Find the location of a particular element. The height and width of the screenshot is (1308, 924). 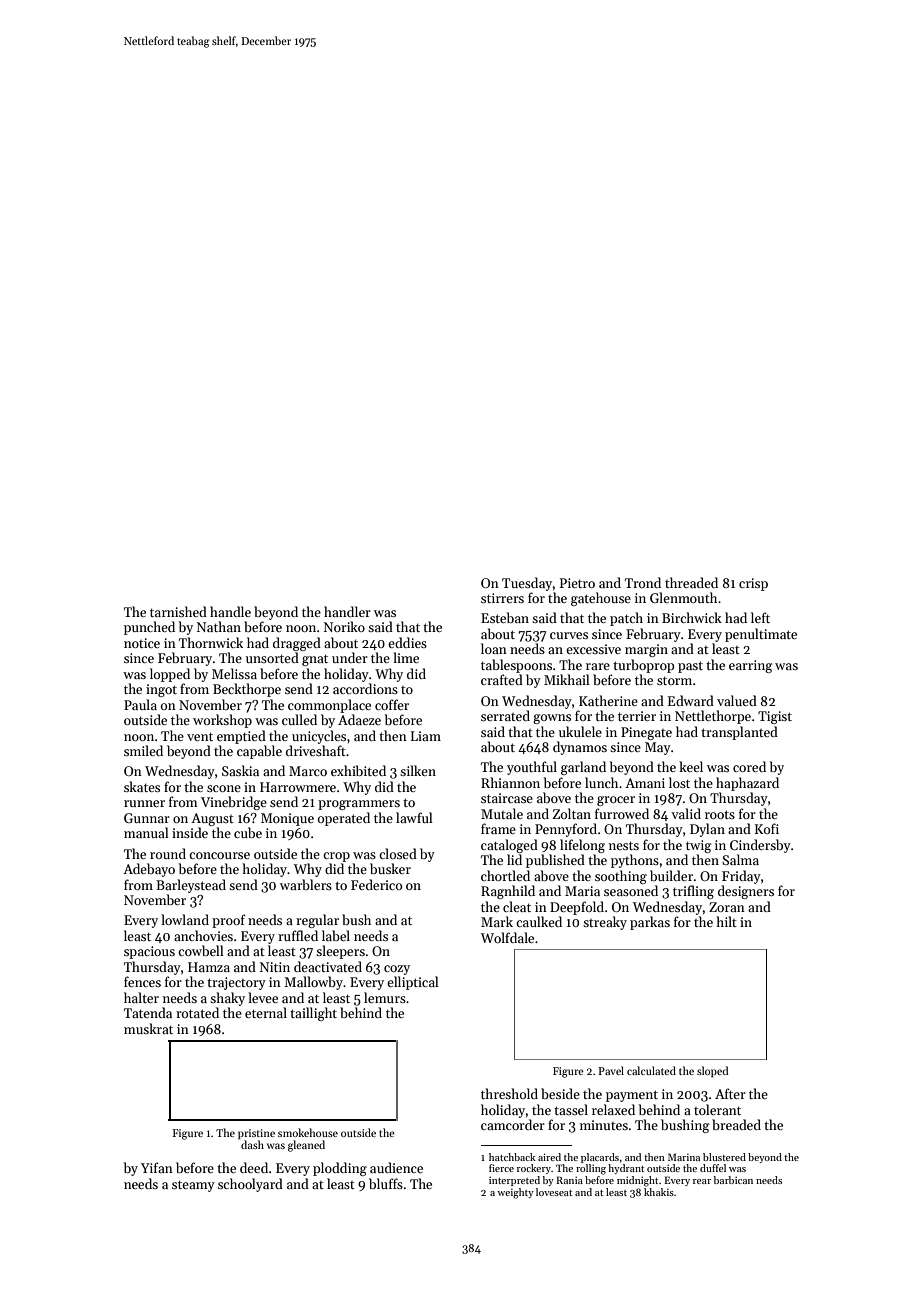

eddies is located at coordinates (407, 642).
